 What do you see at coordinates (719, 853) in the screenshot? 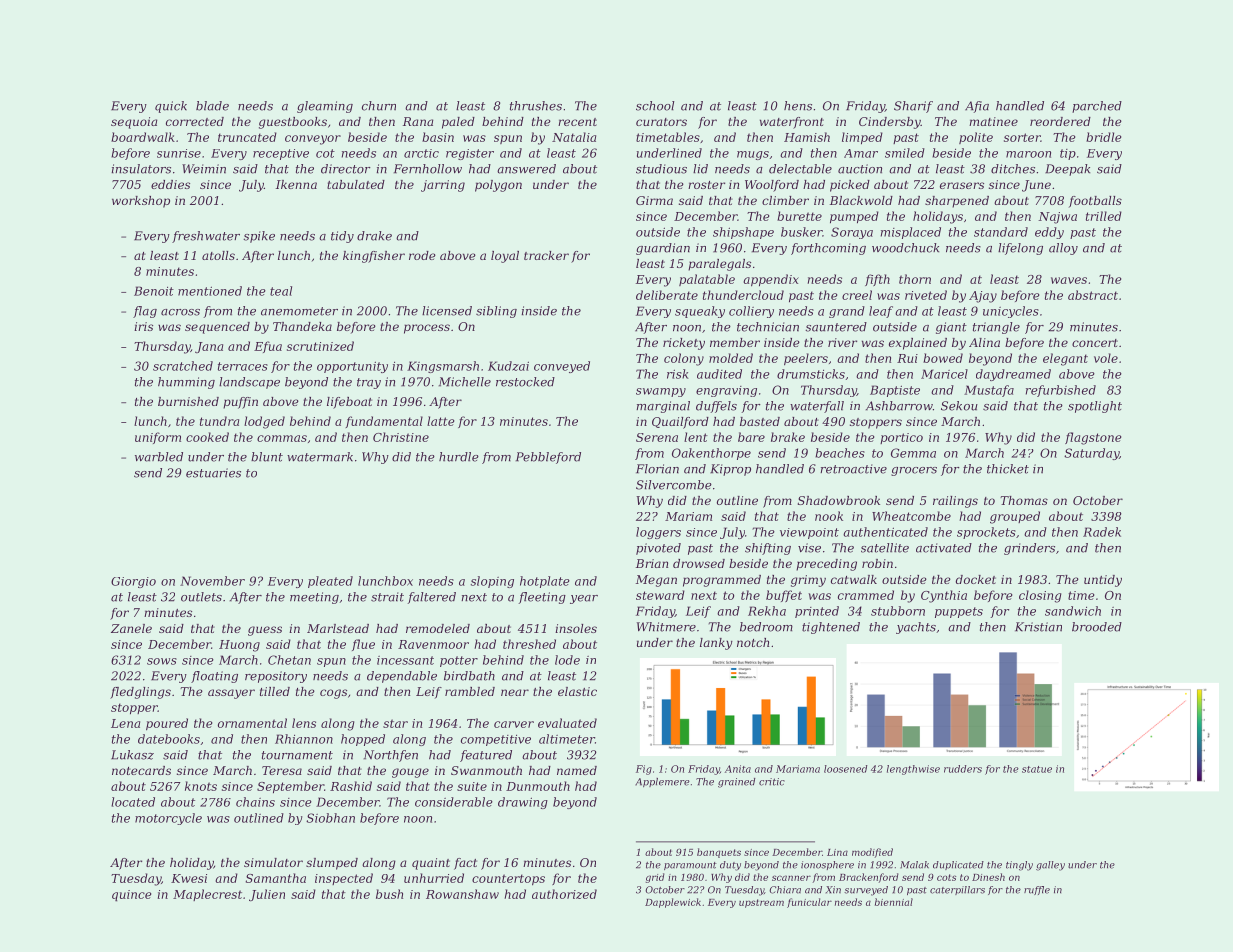
I see `banquets` at bounding box center [719, 853].
